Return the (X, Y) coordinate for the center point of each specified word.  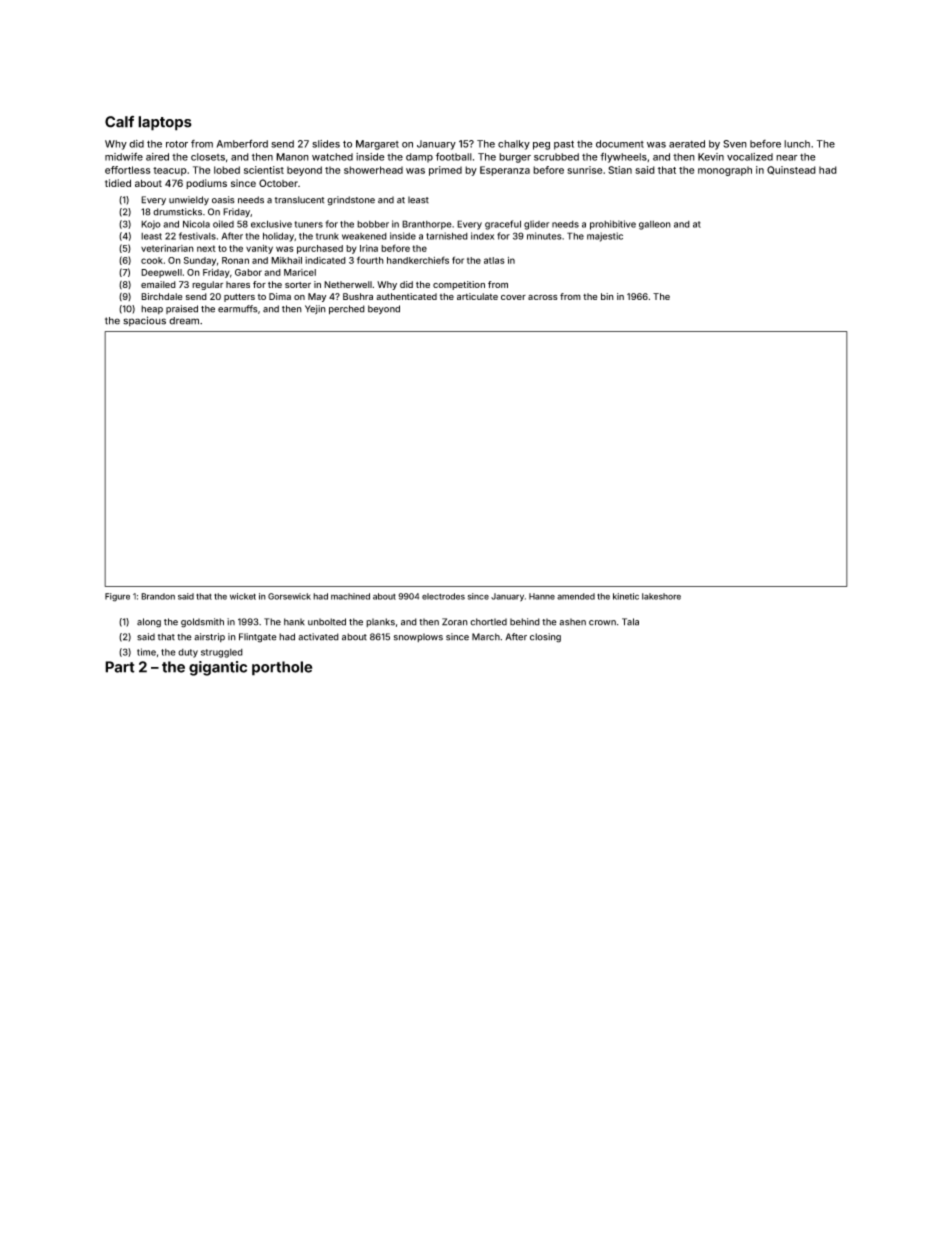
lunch (797, 144)
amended (576, 596)
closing (545, 638)
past (564, 145)
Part (120, 667)
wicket (243, 596)
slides (326, 144)
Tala (630, 622)
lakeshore (661, 596)
